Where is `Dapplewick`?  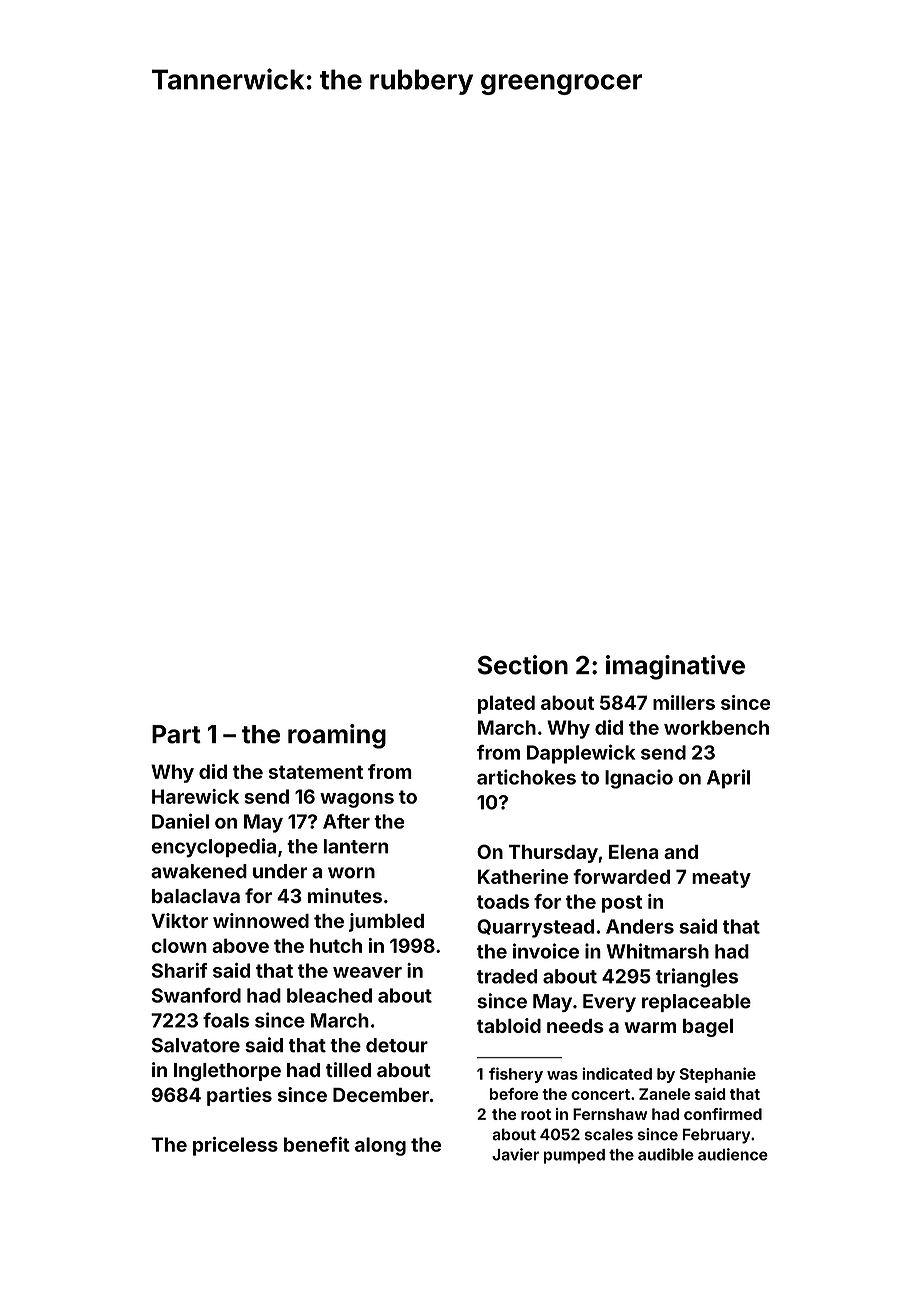 Dapplewick is located at coordinates (581, 754).
